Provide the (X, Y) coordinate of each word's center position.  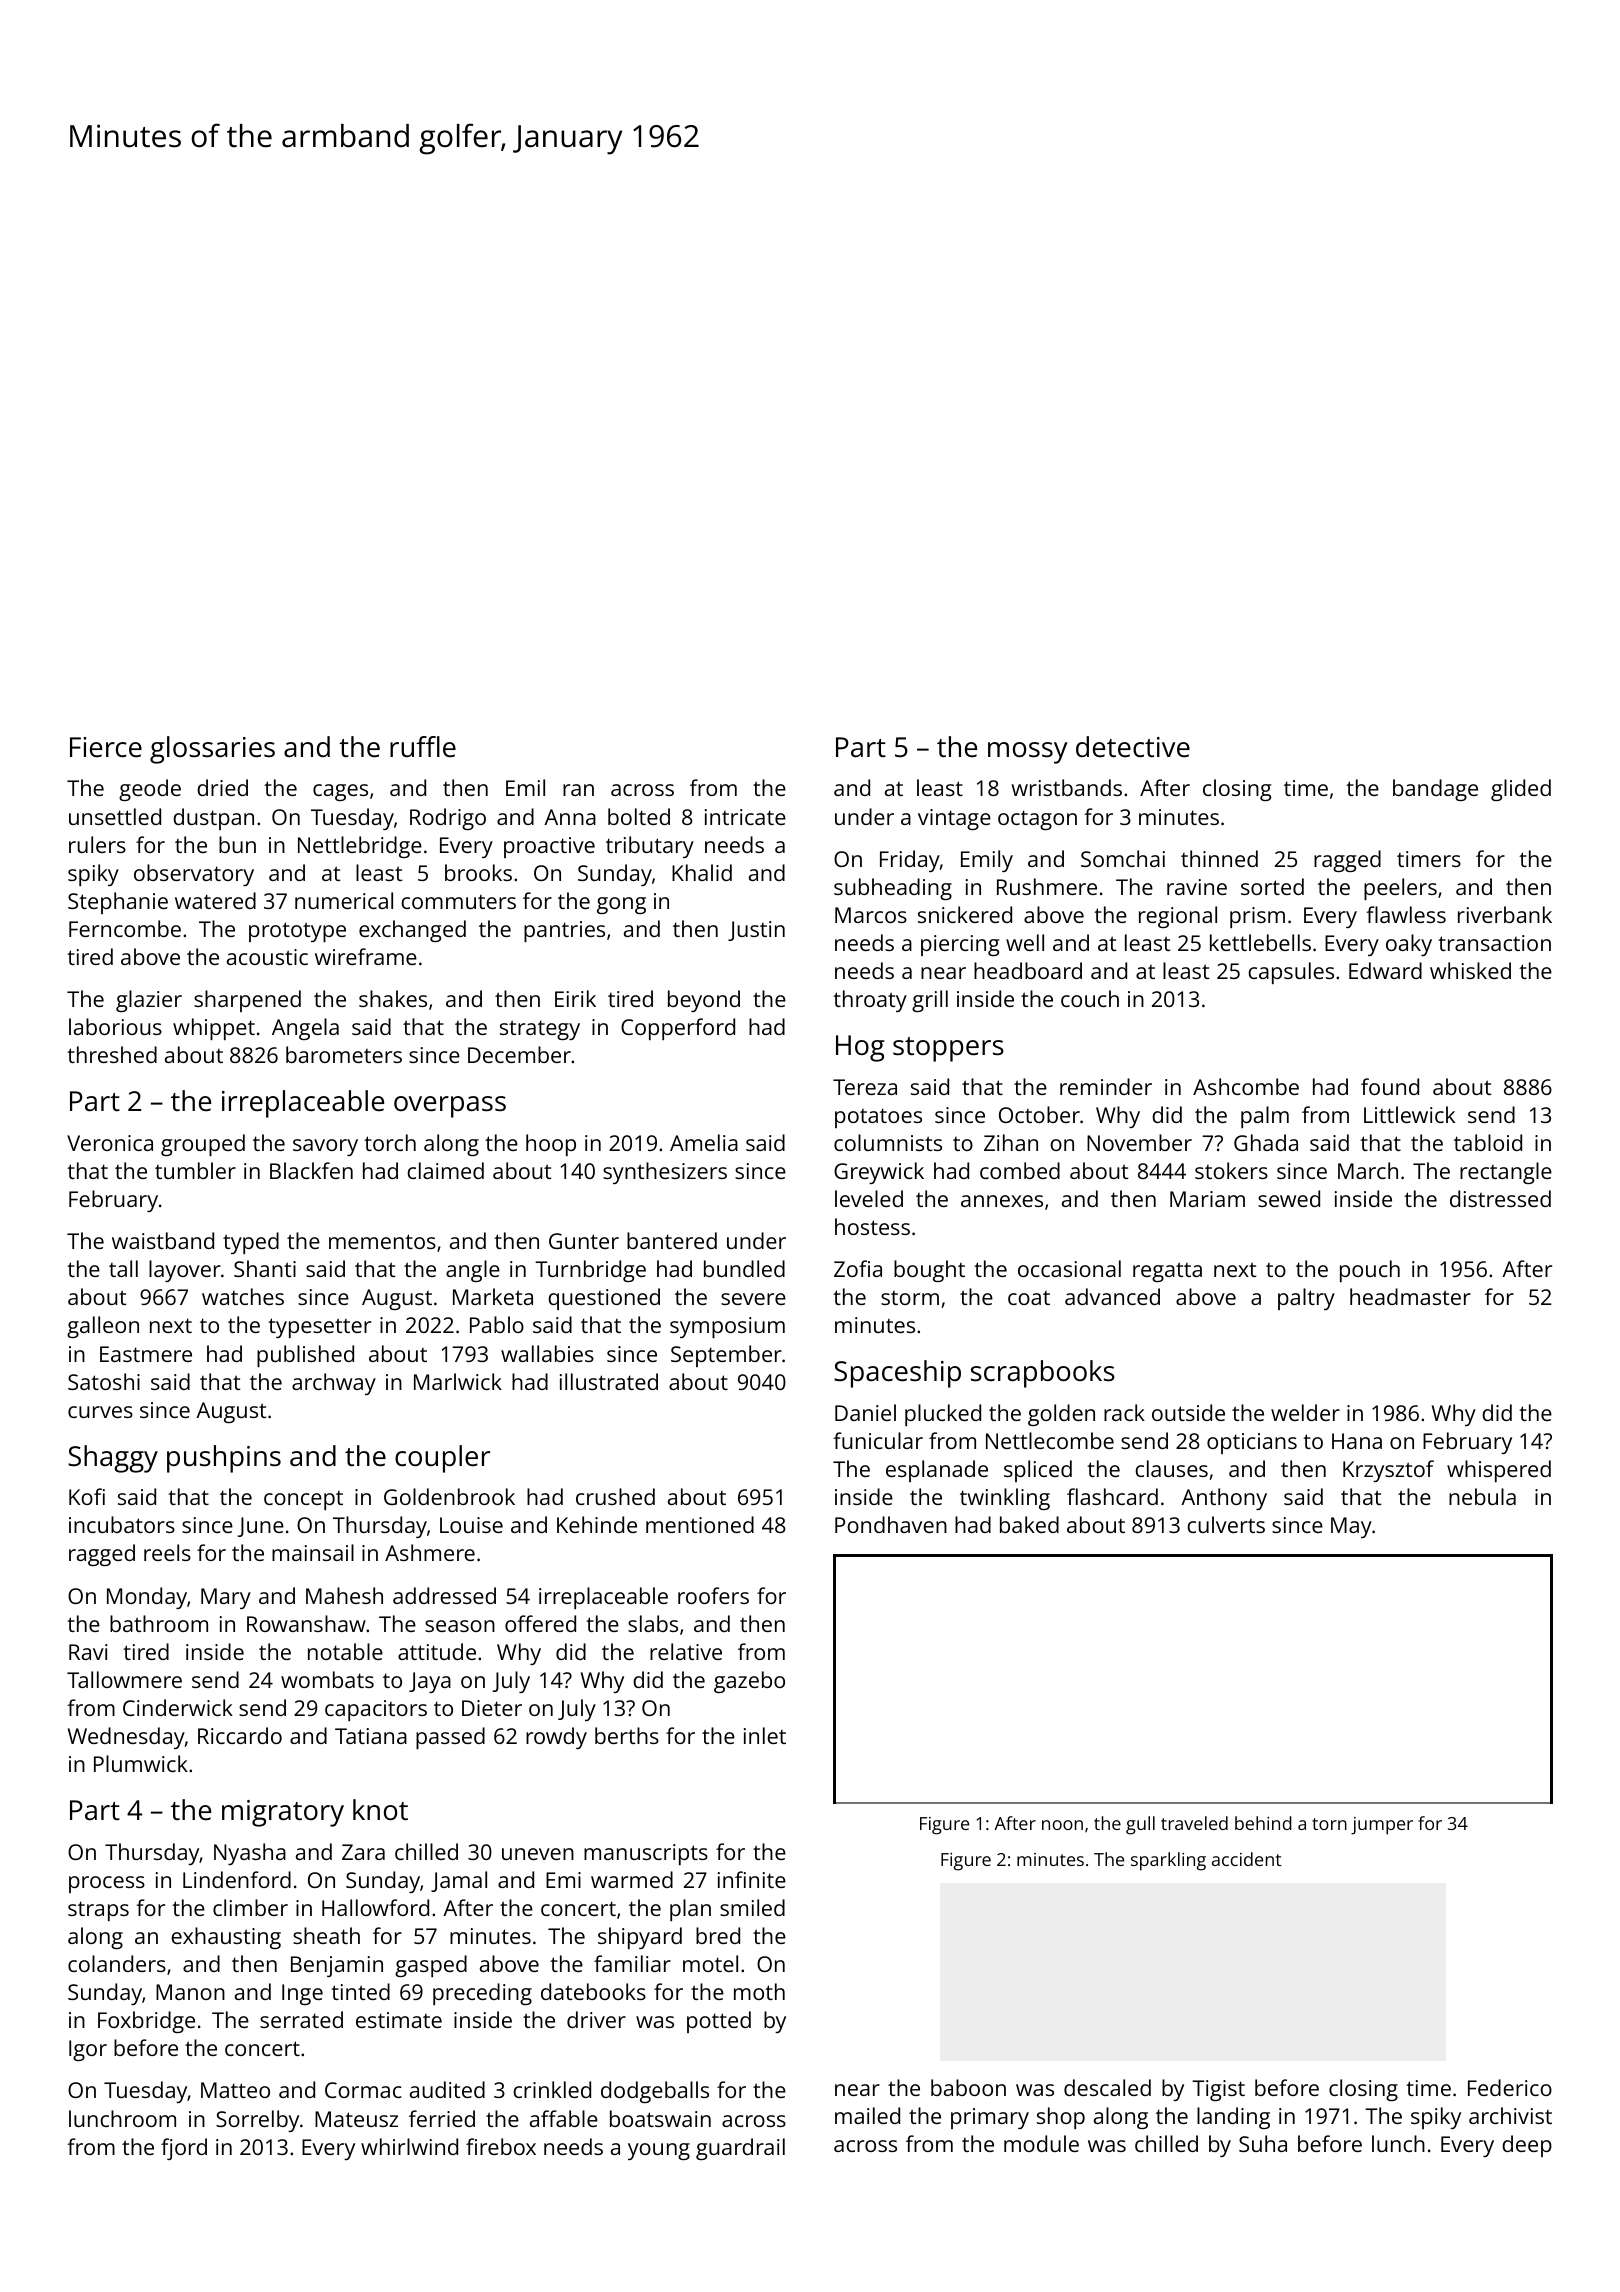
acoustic (267, 957)
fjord (184, 2149)
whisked (1470, 970)
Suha (1263, 2143)
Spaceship (897, 1374)
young (659, 2151)
